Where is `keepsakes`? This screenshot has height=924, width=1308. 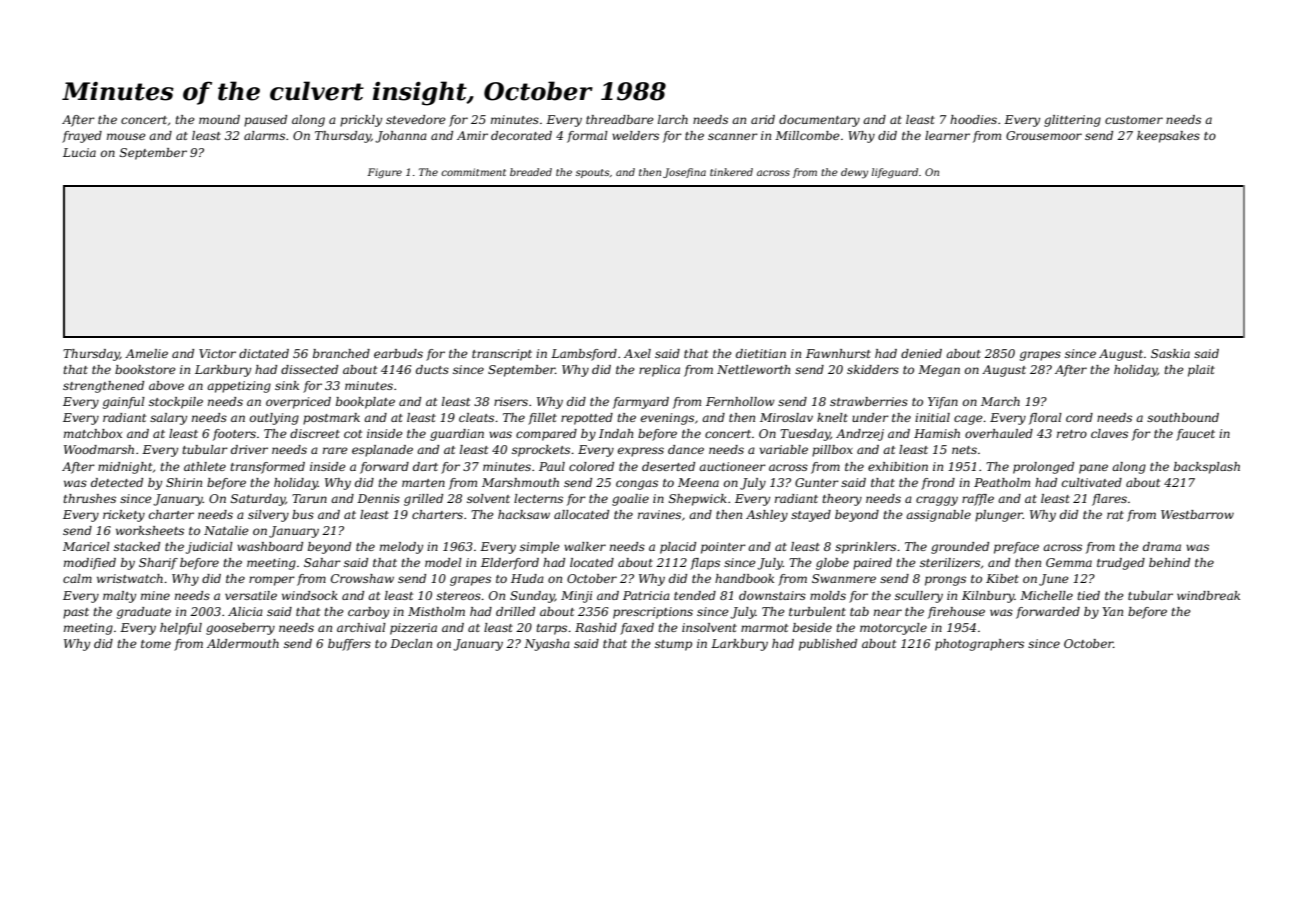 keepsakes is located at coordinates (1168, 137).
